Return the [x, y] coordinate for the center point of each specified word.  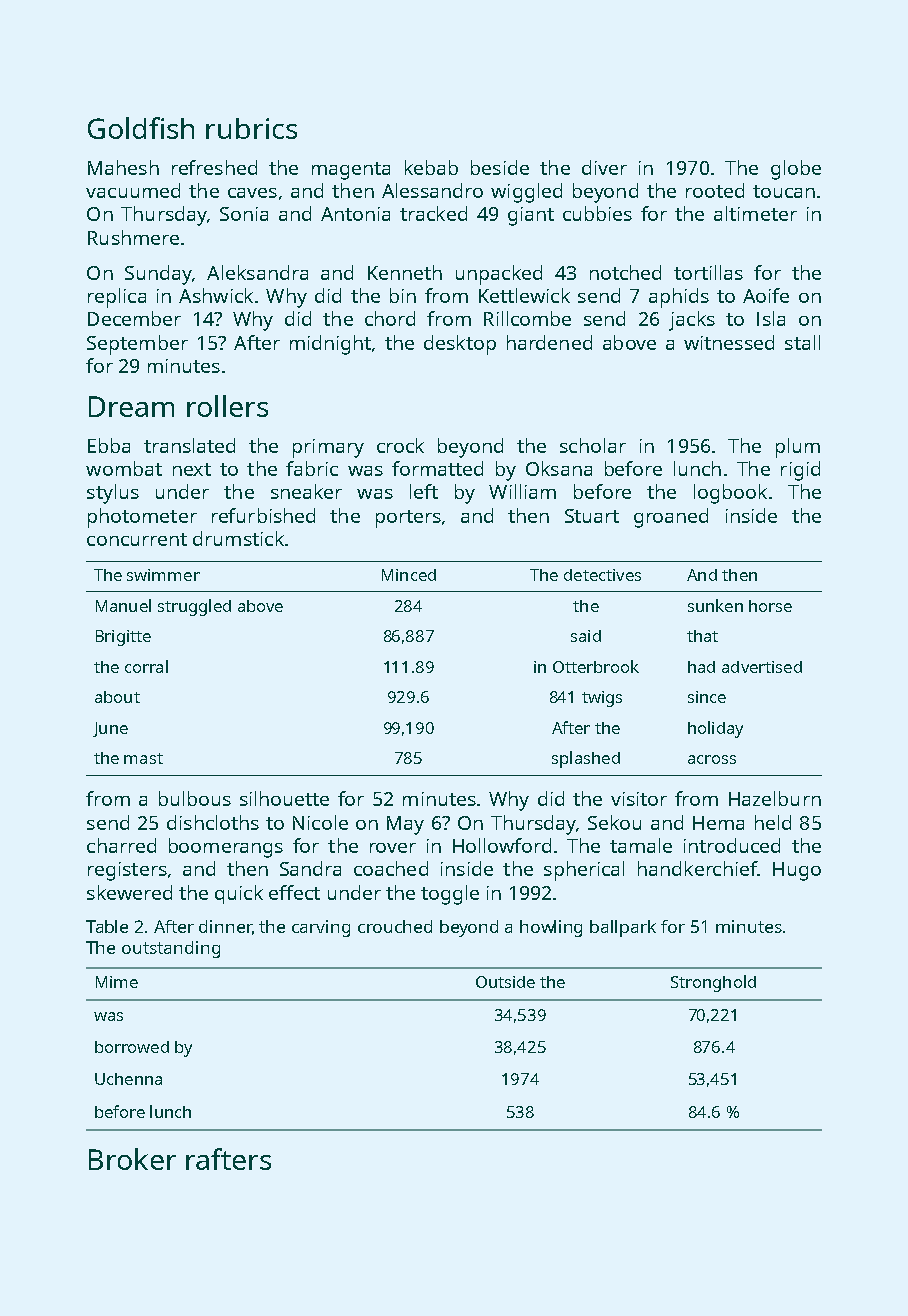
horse [770, 606]
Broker [132, 1159]
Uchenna [128, 1079]
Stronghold [713, 983]
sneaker [306, 491]
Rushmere [133, 237]
